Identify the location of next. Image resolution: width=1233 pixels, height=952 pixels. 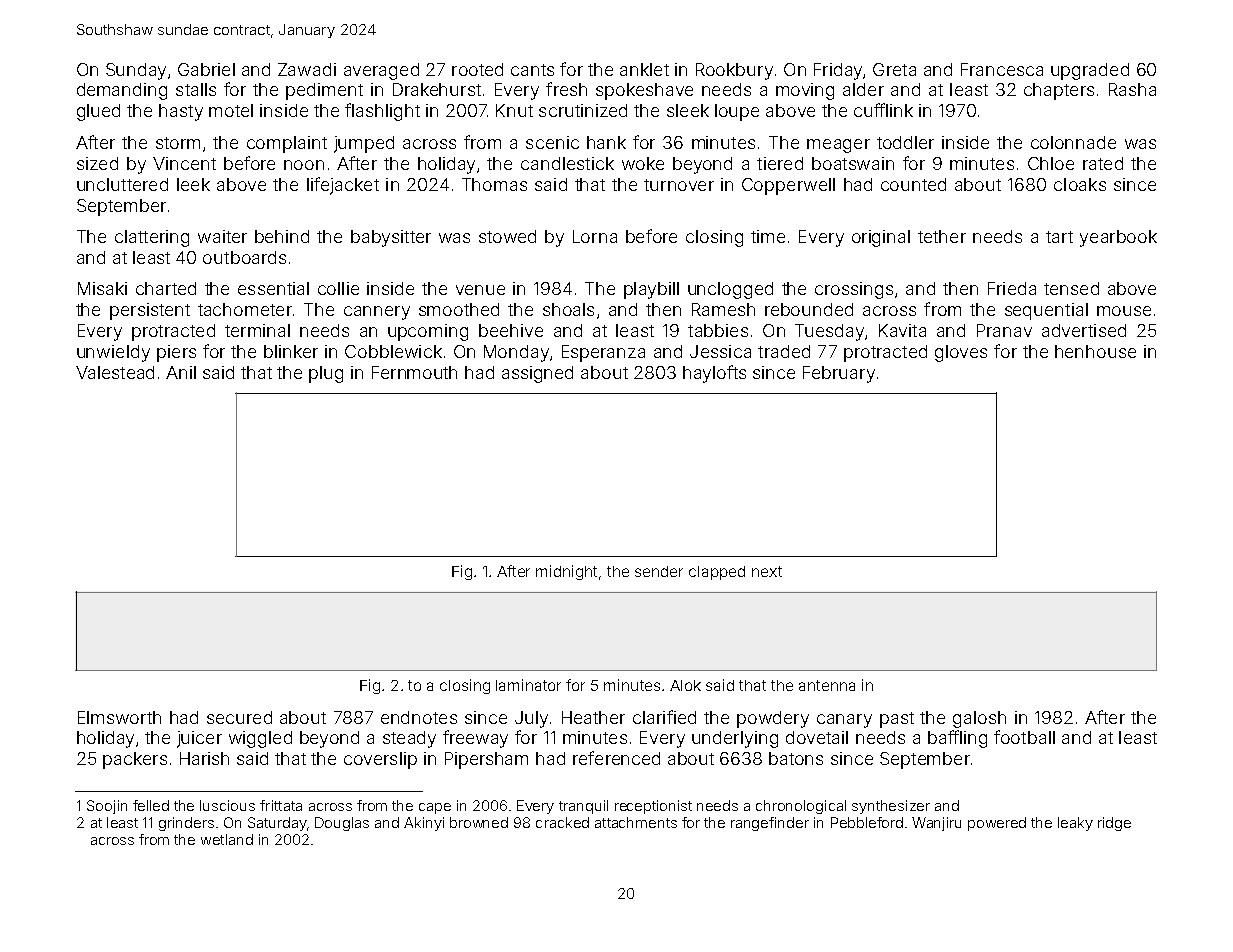
(767, 571).
